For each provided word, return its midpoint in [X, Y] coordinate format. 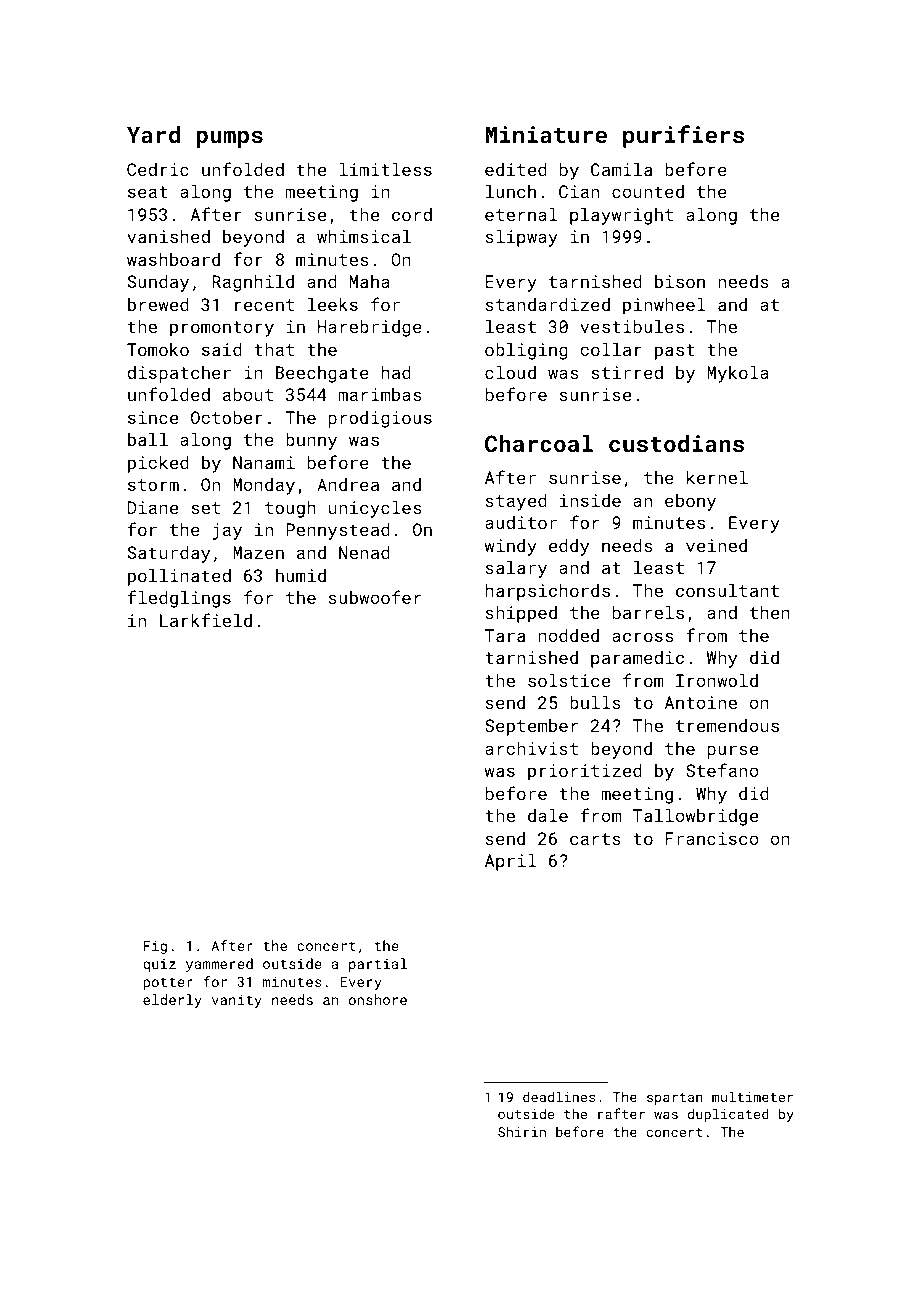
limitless [386, 169]
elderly [172, 1001]
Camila [621, 169]
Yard [153, 134]
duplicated [728, 1115]
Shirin [522, 1131]
